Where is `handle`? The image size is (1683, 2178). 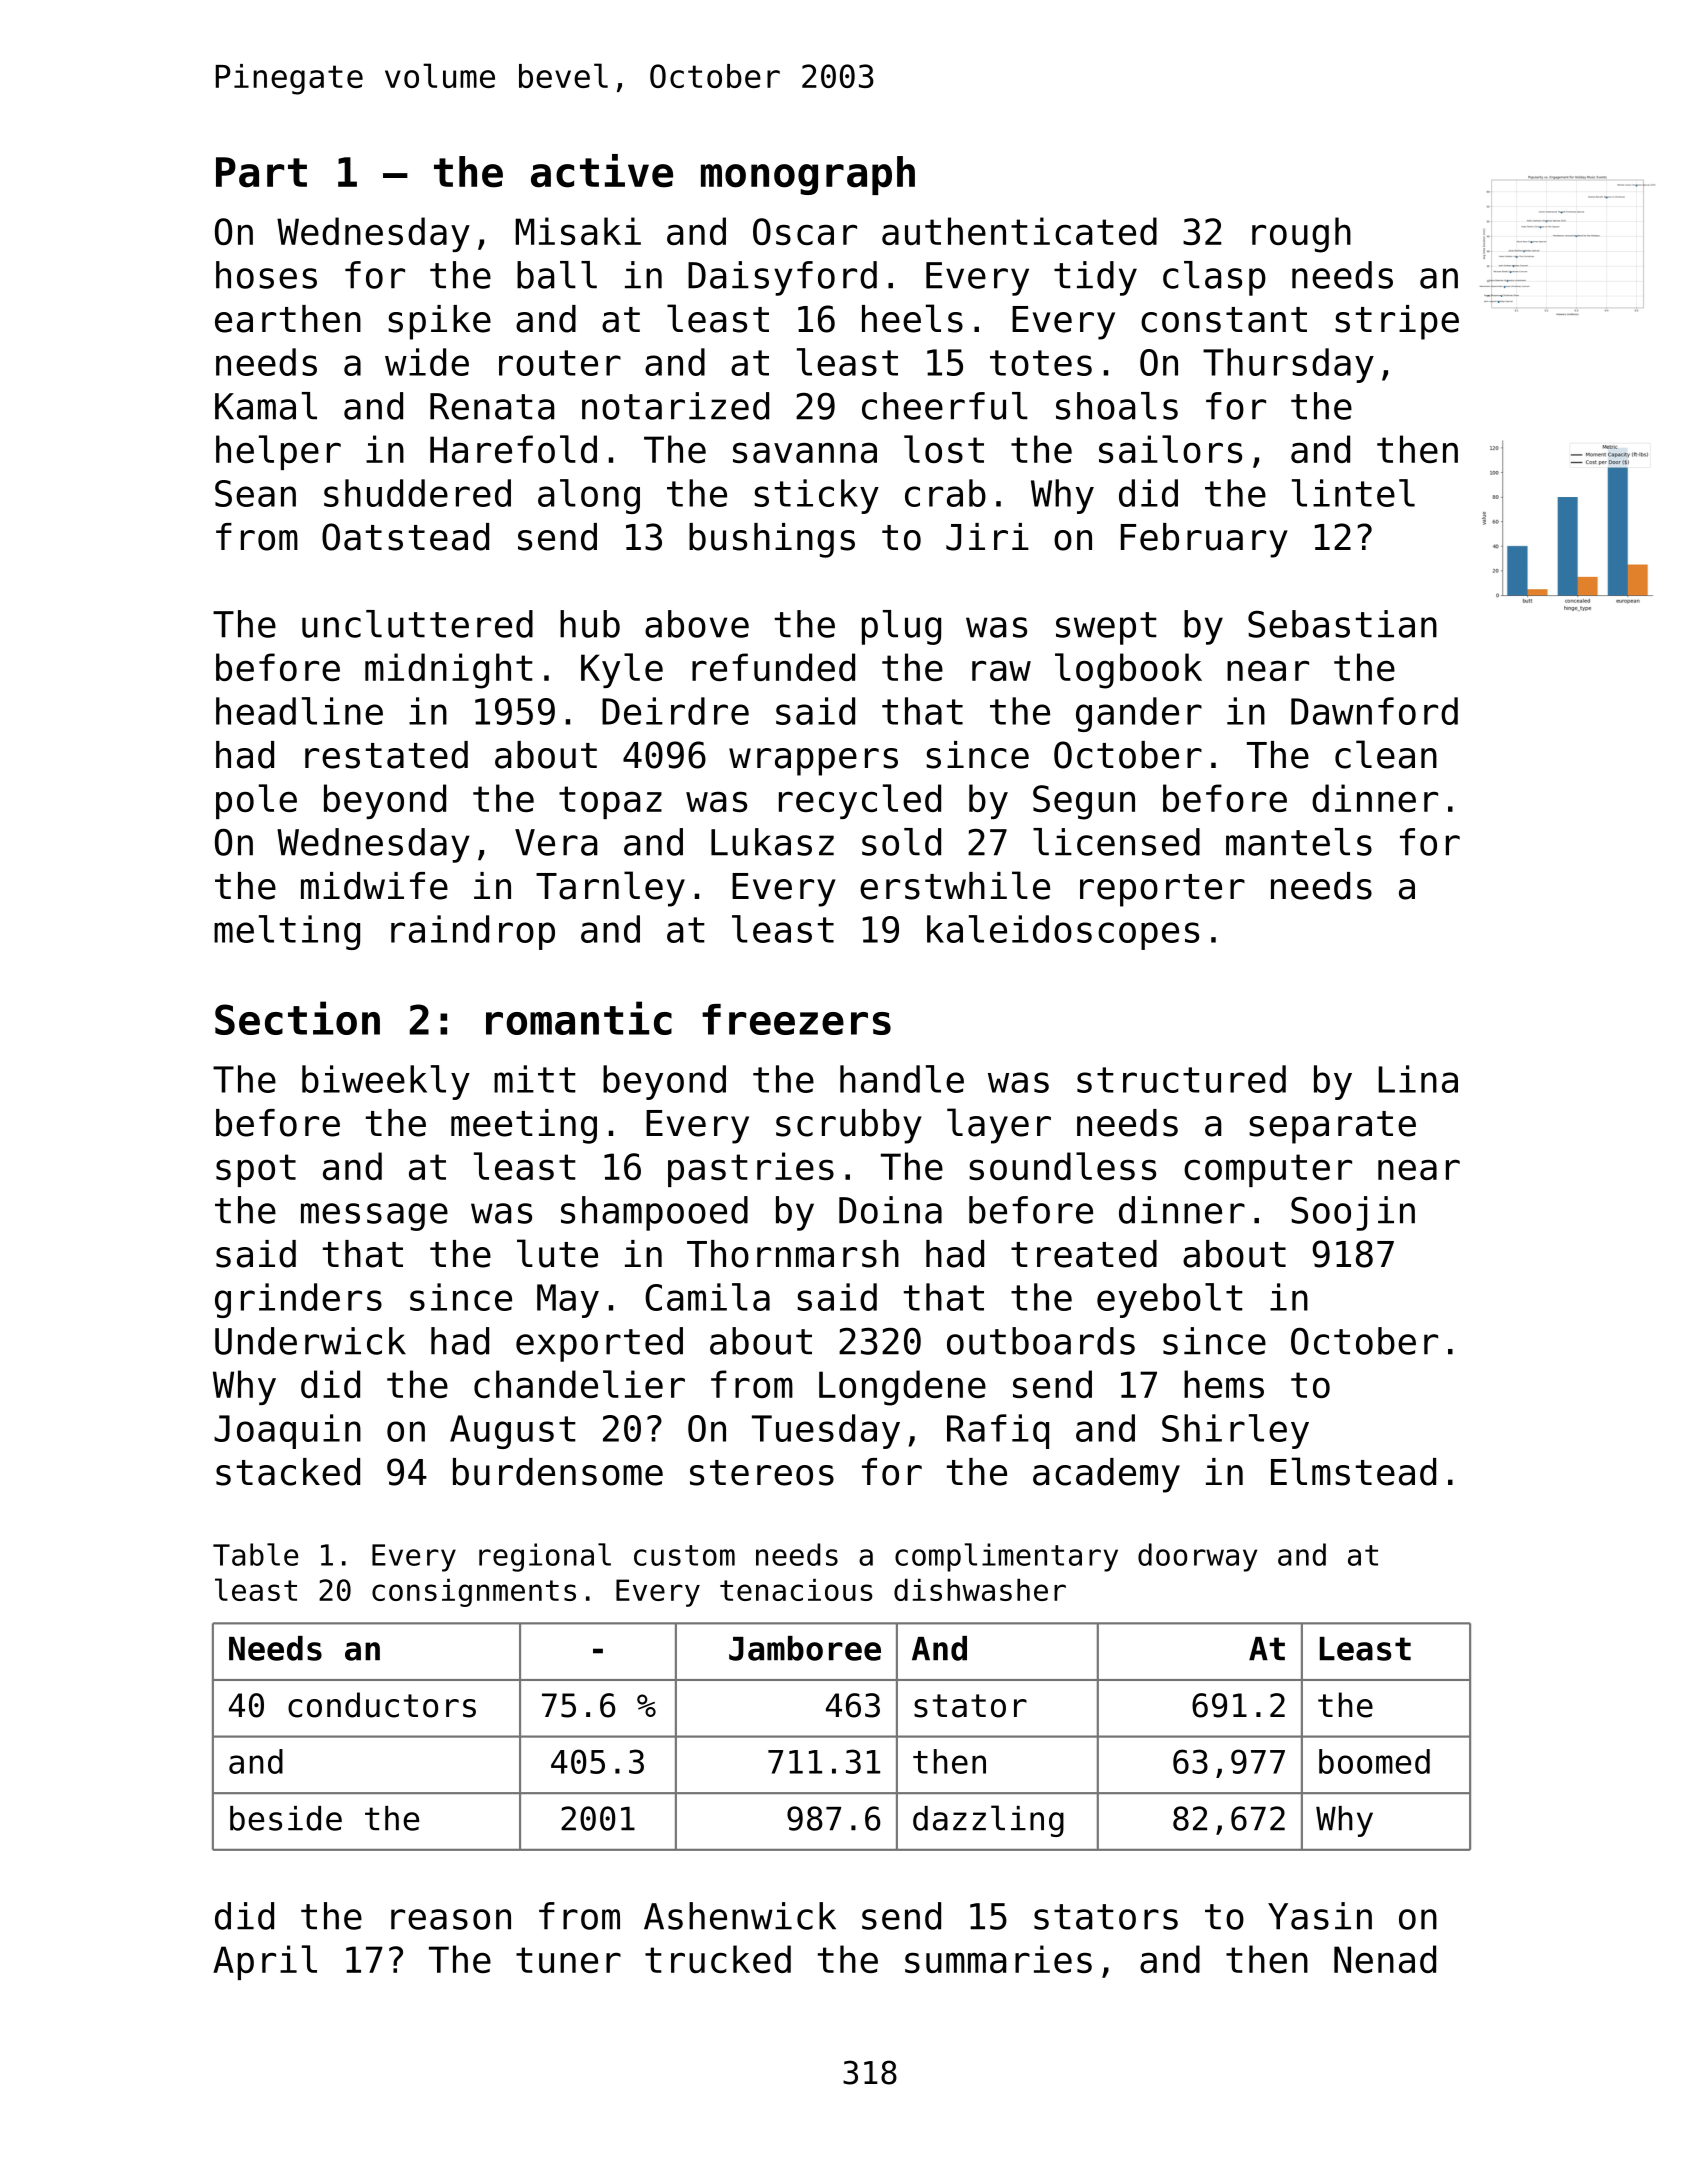 handle is located at coordinates (902, 1079).
